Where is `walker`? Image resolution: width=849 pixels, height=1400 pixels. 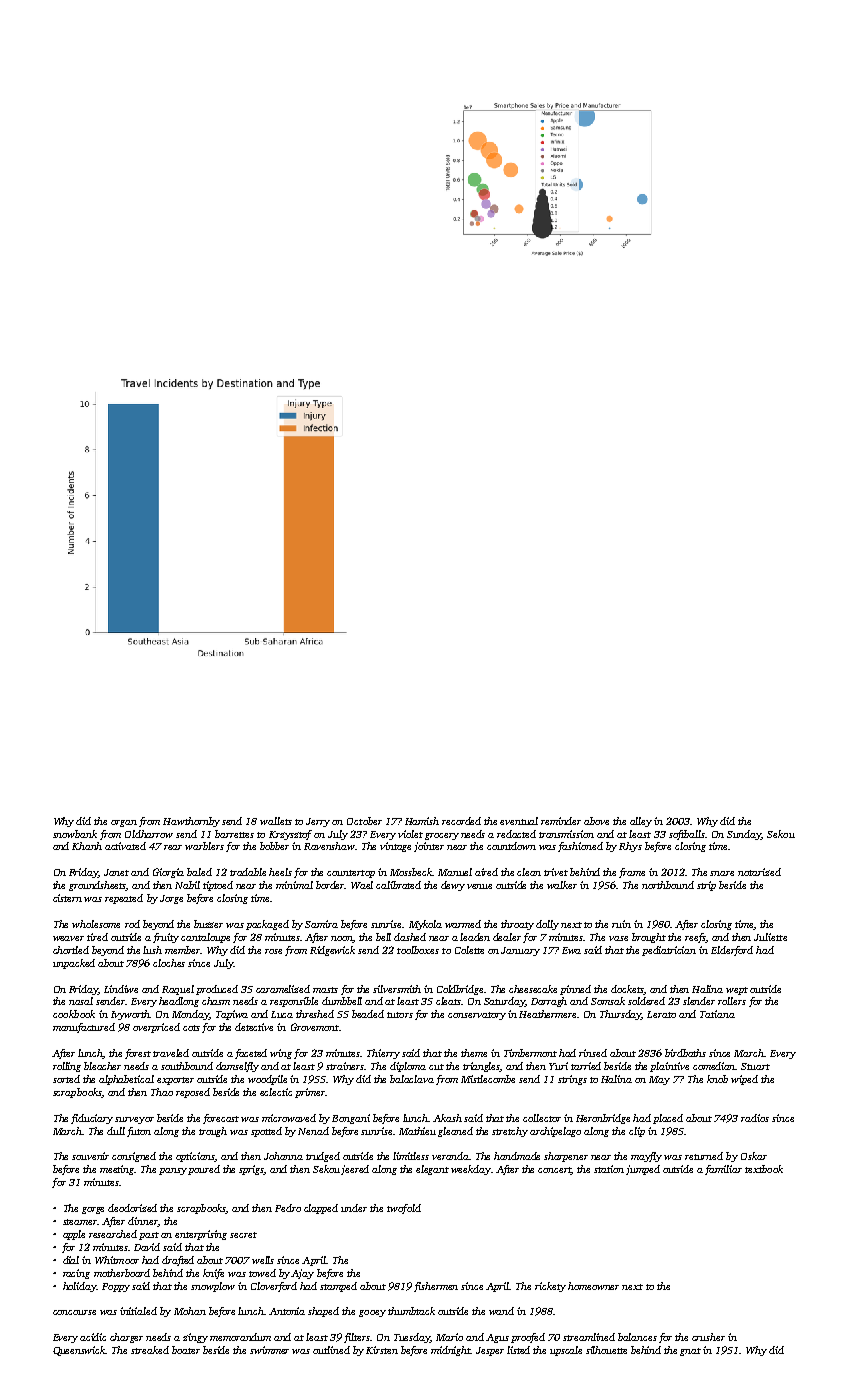 walker is located at coordinates (562, 885).
